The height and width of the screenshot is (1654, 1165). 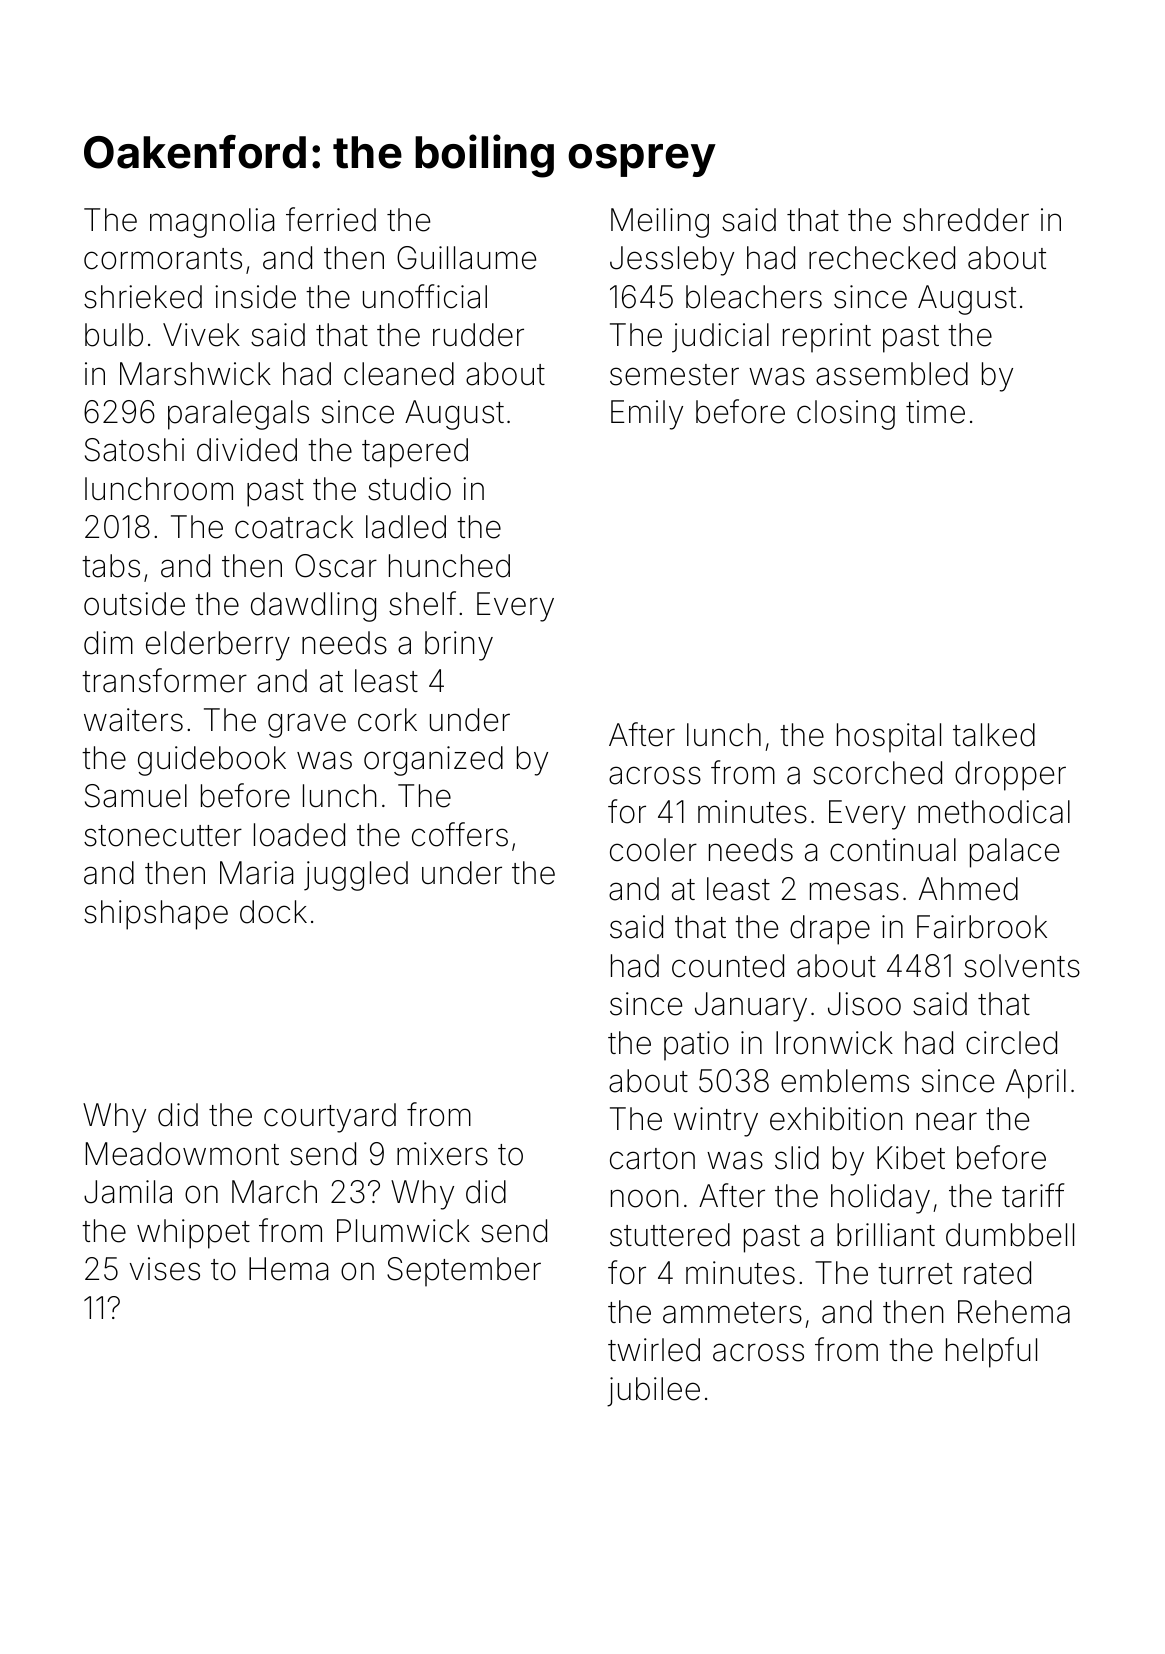 What do you see at coordinates (108, 643) in the screenshot?
I see `dim` at bounding box center [108, 643].
